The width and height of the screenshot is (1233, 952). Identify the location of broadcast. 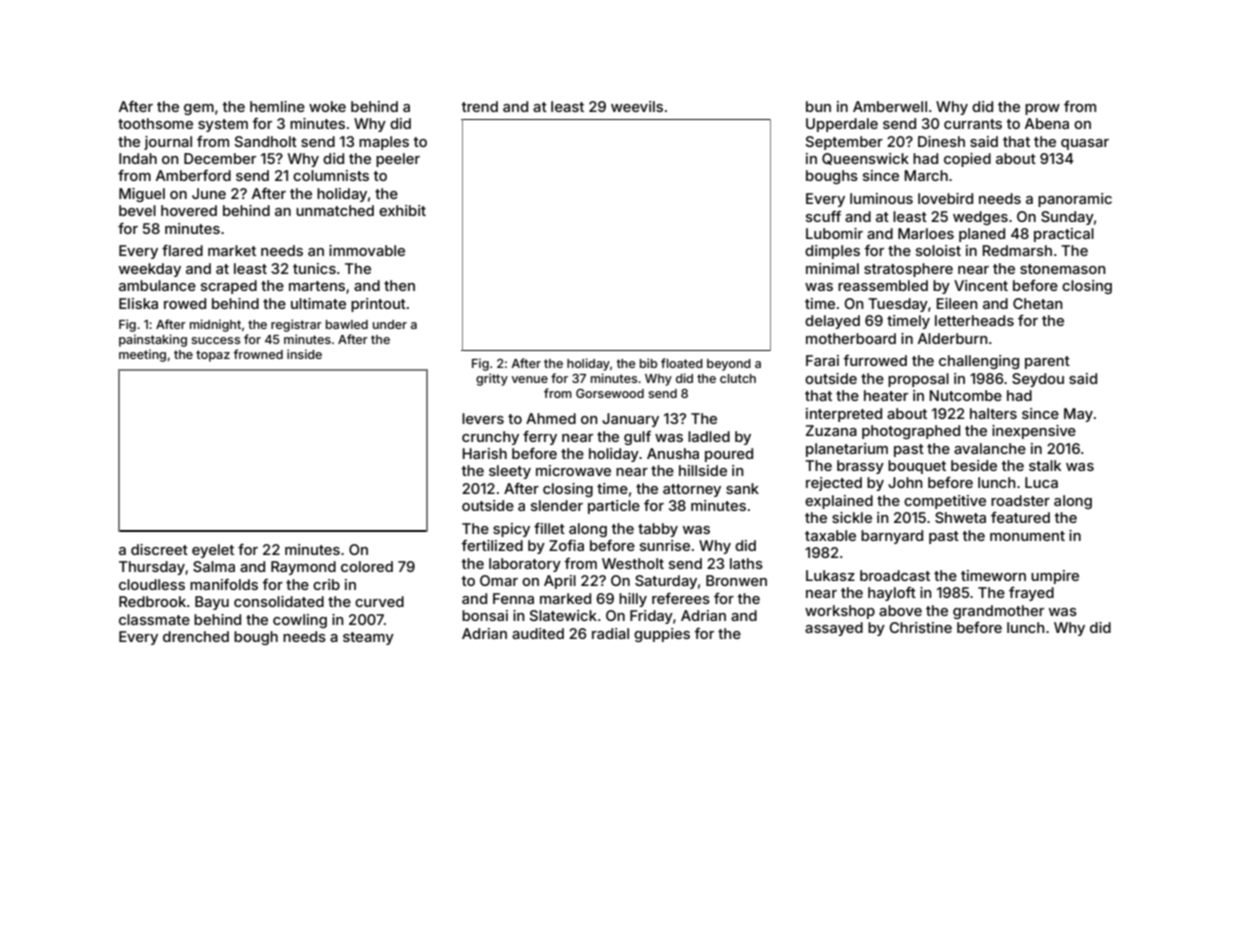
(895, 575).
